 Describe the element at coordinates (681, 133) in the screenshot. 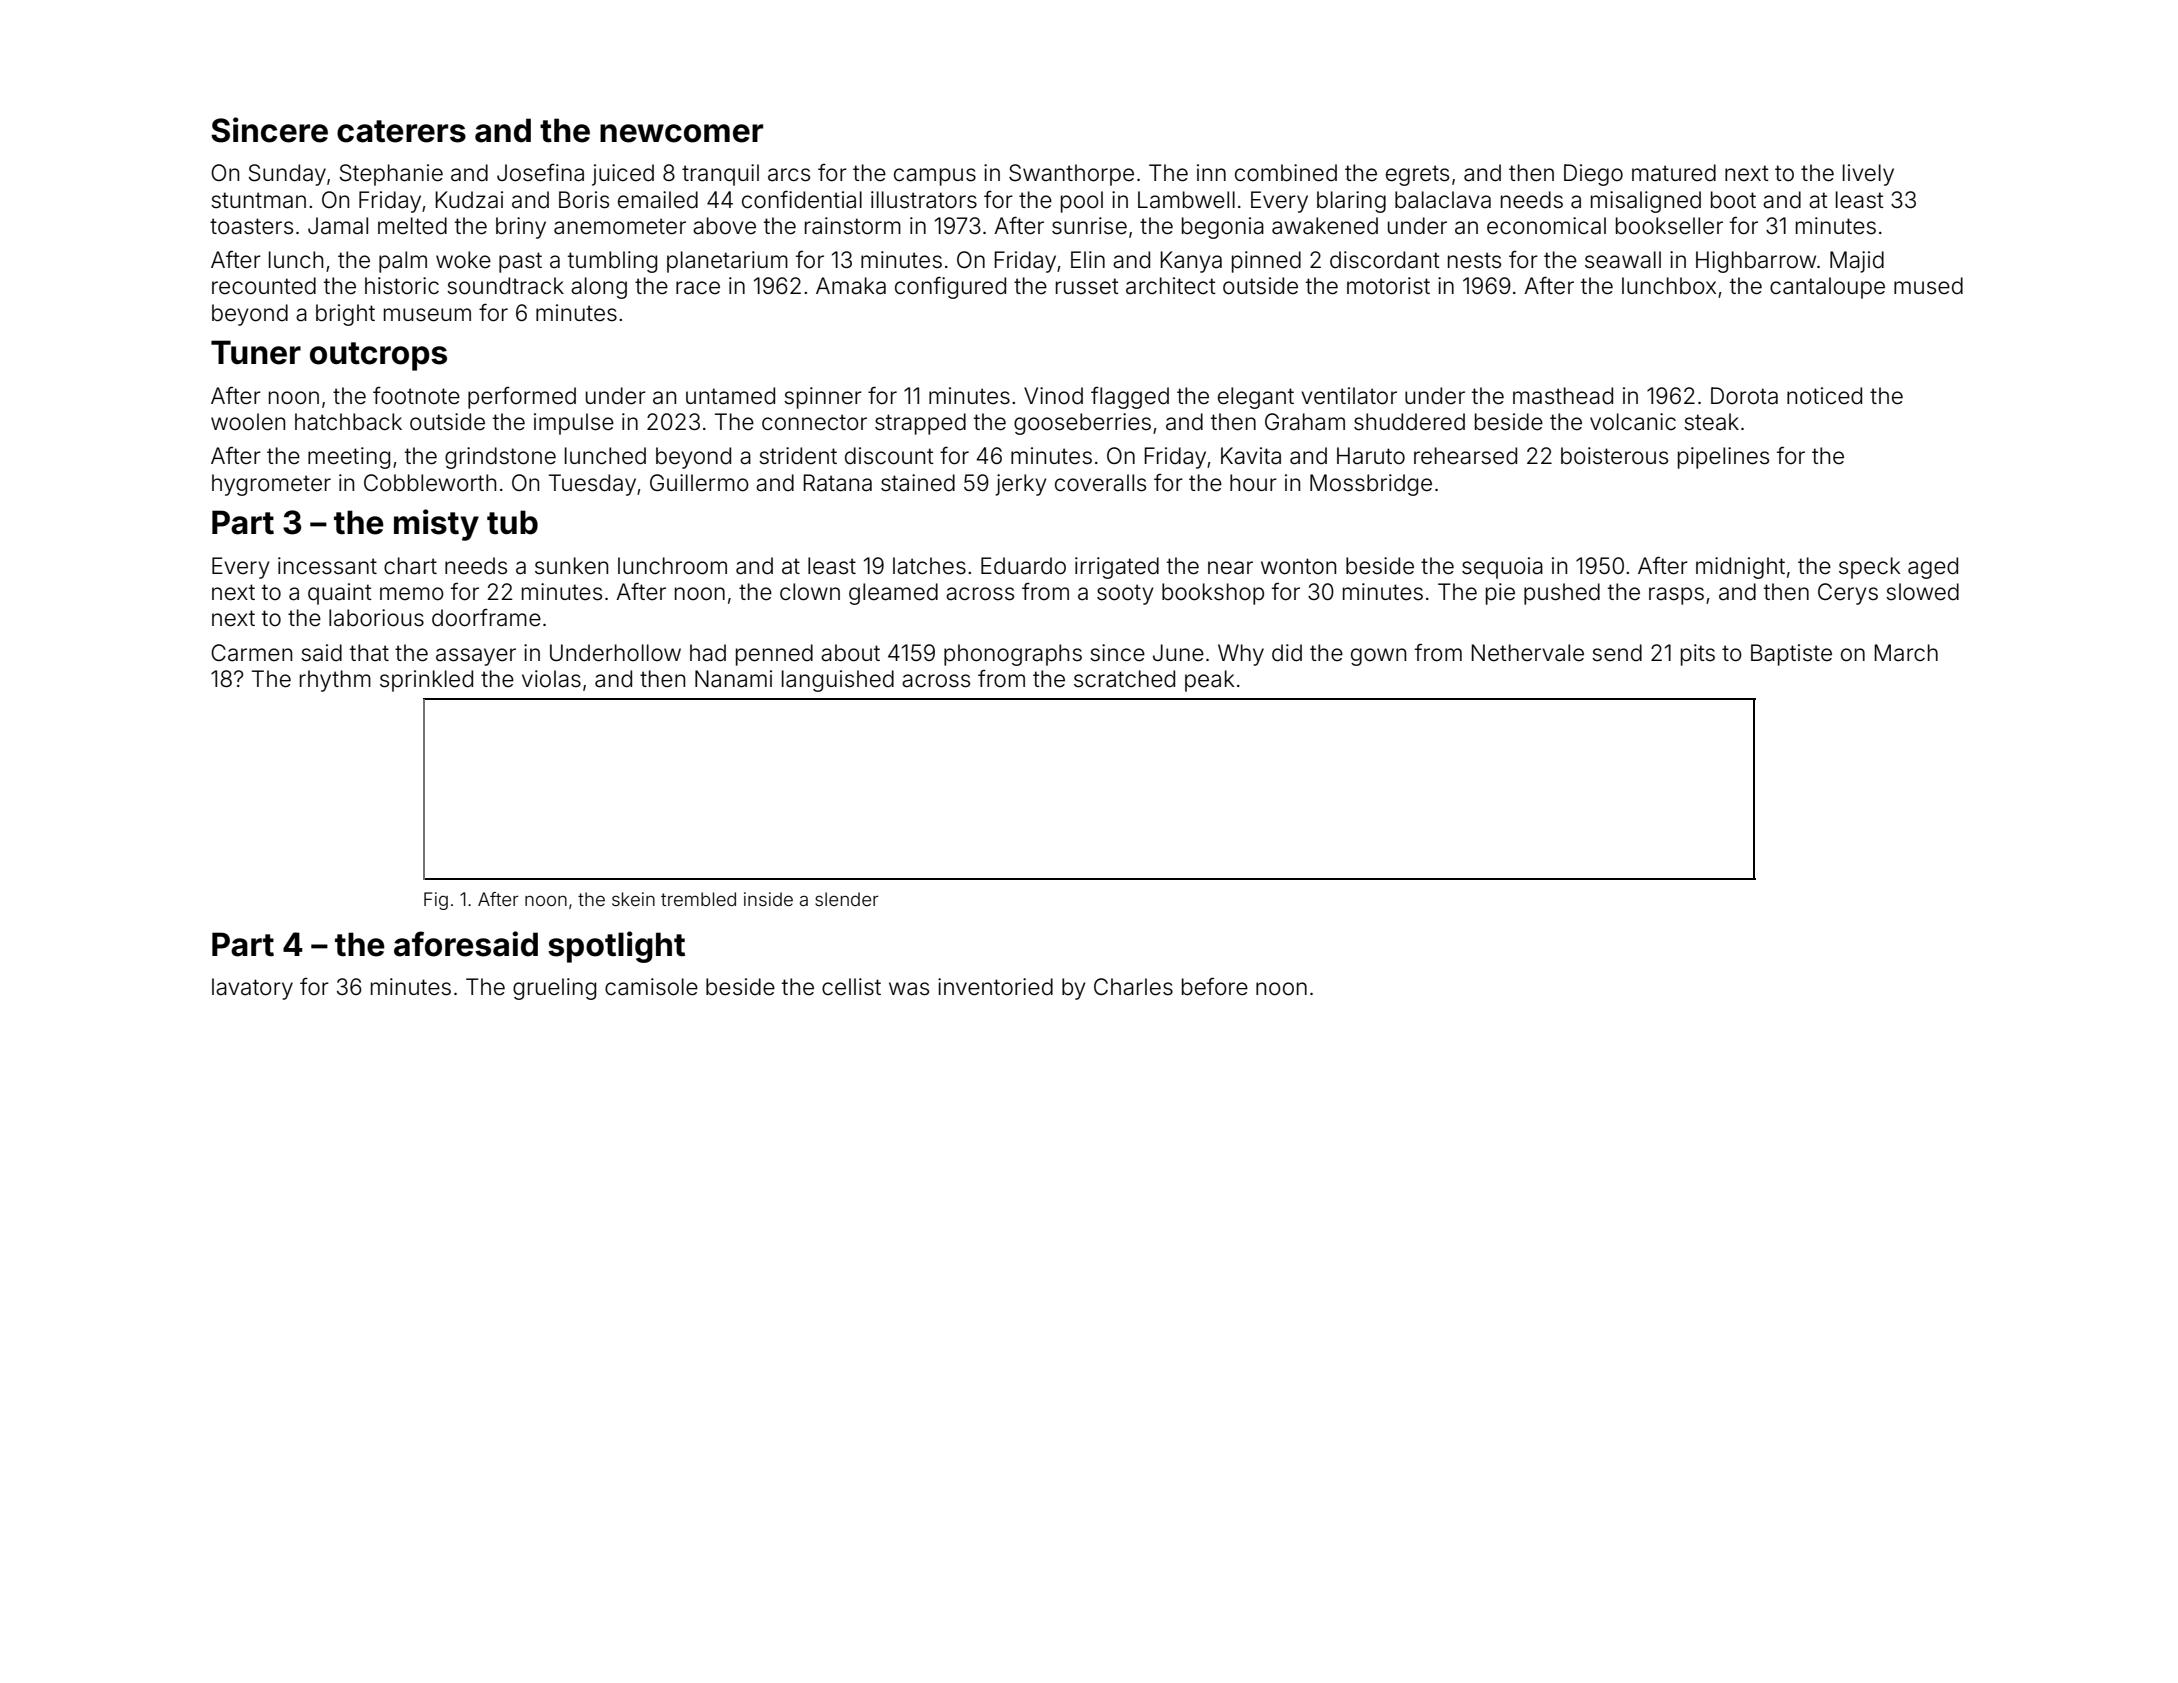

I see `newcomer` at that location.
